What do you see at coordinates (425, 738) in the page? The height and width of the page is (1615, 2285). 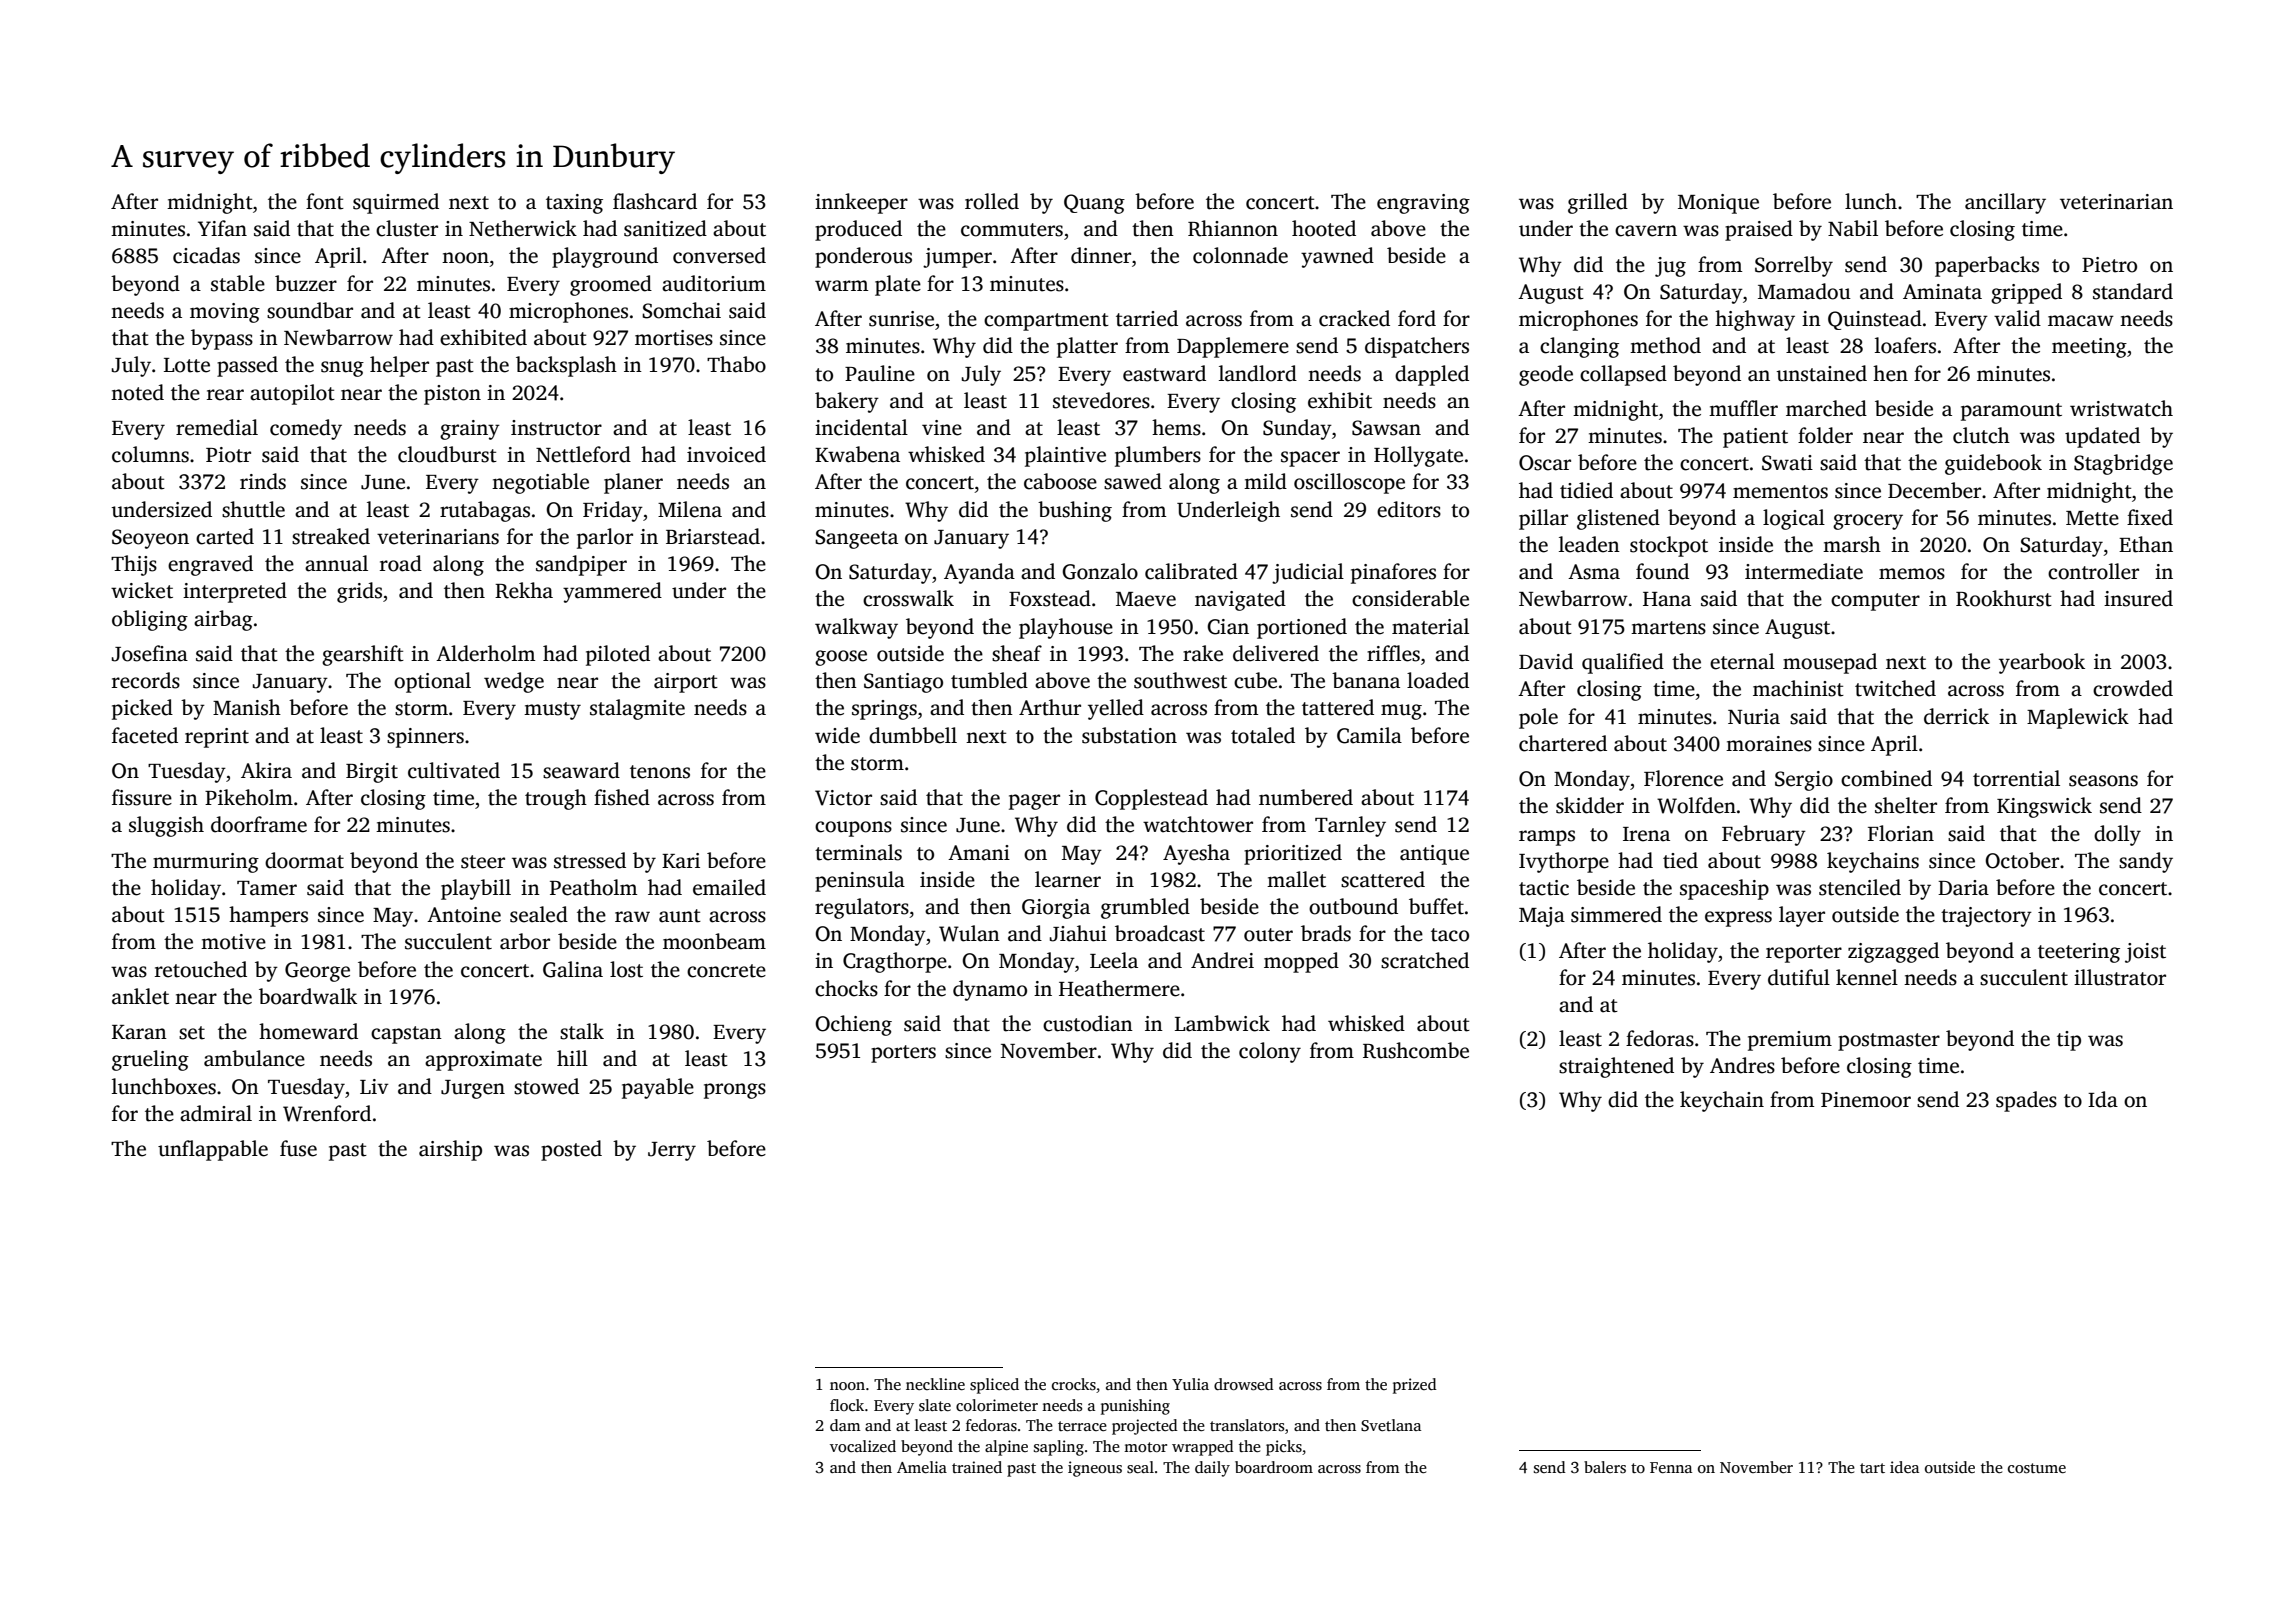 I see `spinners` at bounding box center [425, 738].
